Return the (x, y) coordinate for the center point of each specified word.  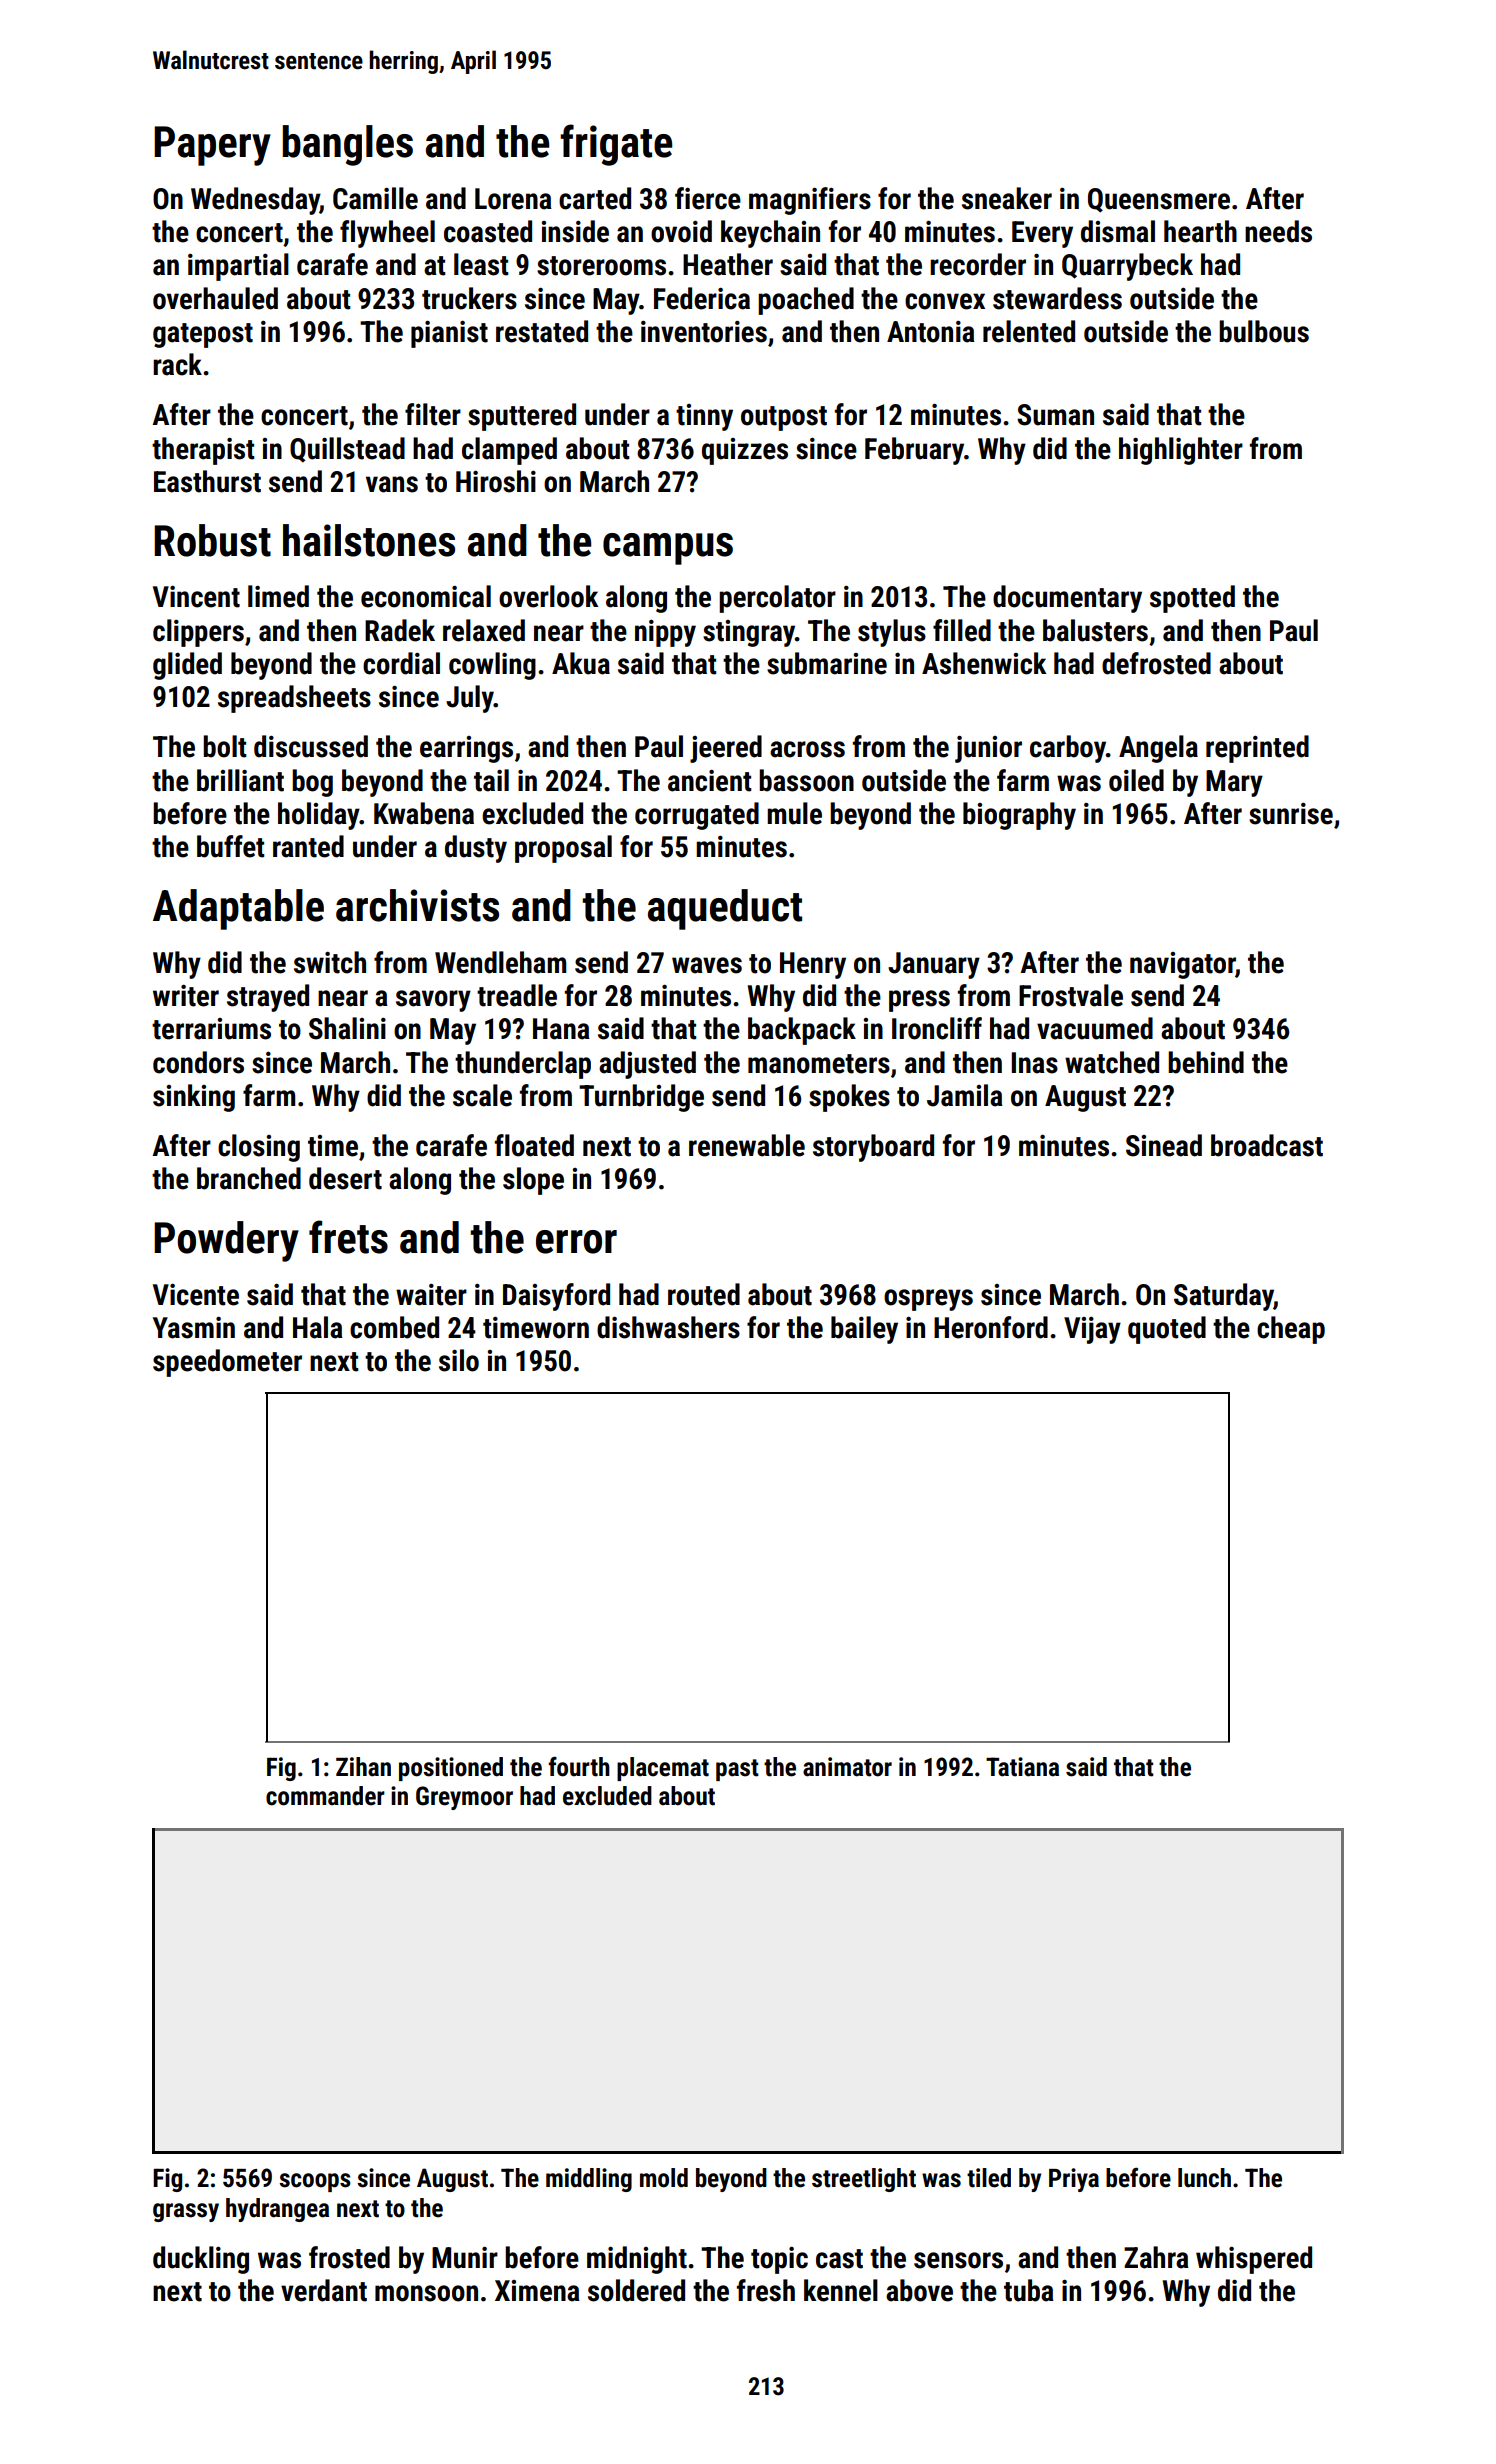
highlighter (1181, 451)
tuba (1029, 2290)
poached (806, 301)
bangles (347, 145)
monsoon (426, 2293)
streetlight (864, 2180)
